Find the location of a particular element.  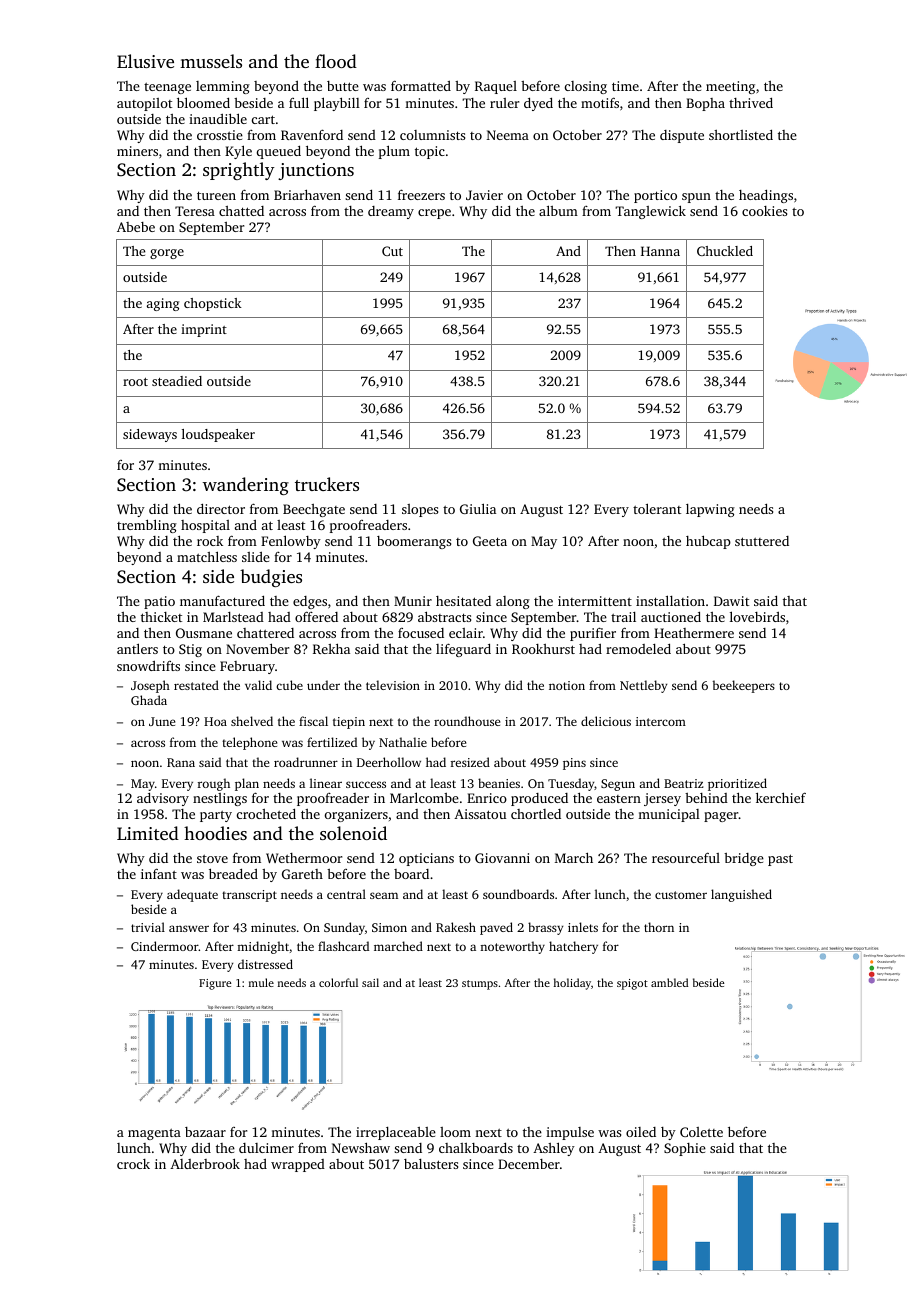

chatted is located at coordinates (241, 211).
